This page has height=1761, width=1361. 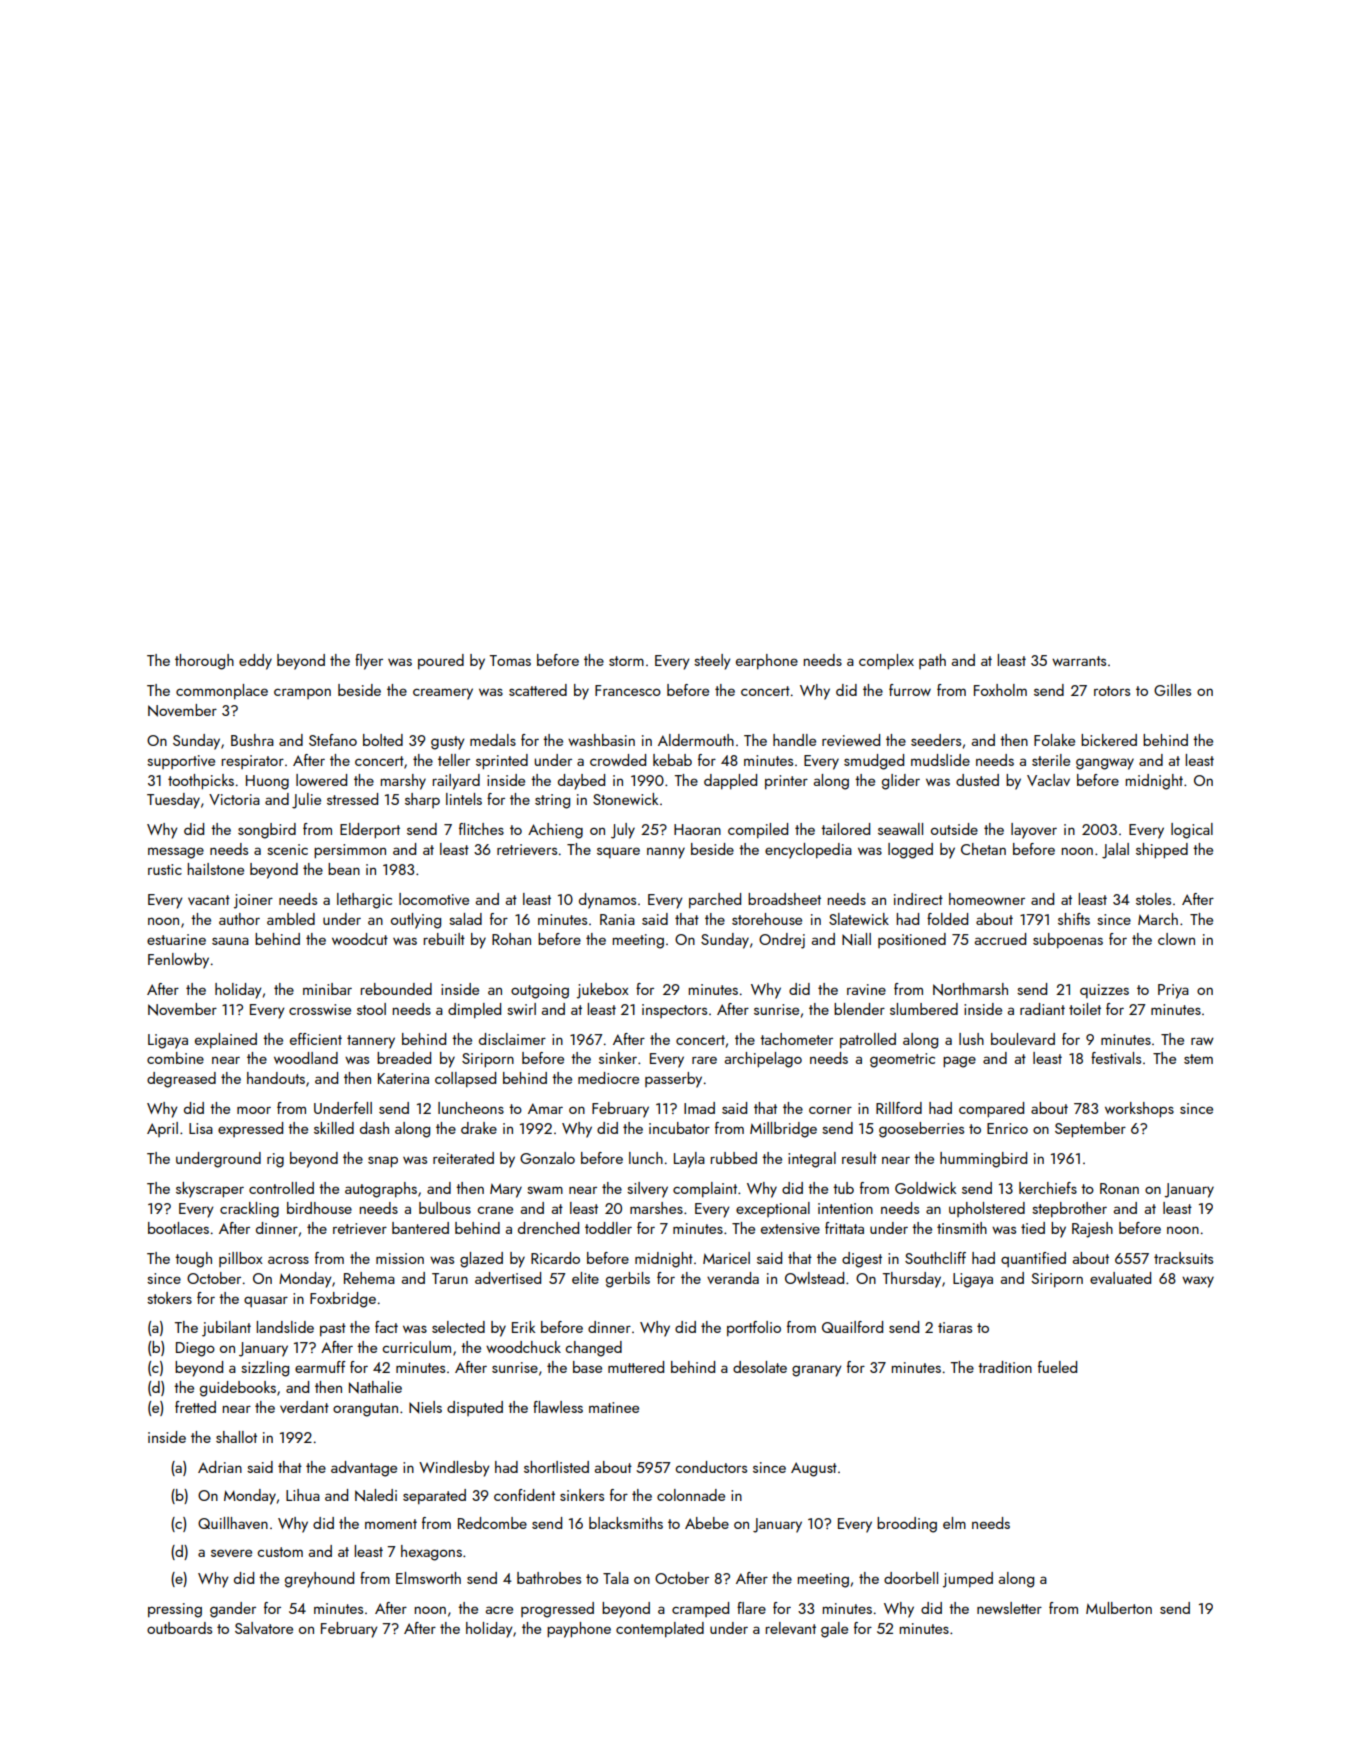 I want to click on guidebooks, so click(x=238, y=1389).
